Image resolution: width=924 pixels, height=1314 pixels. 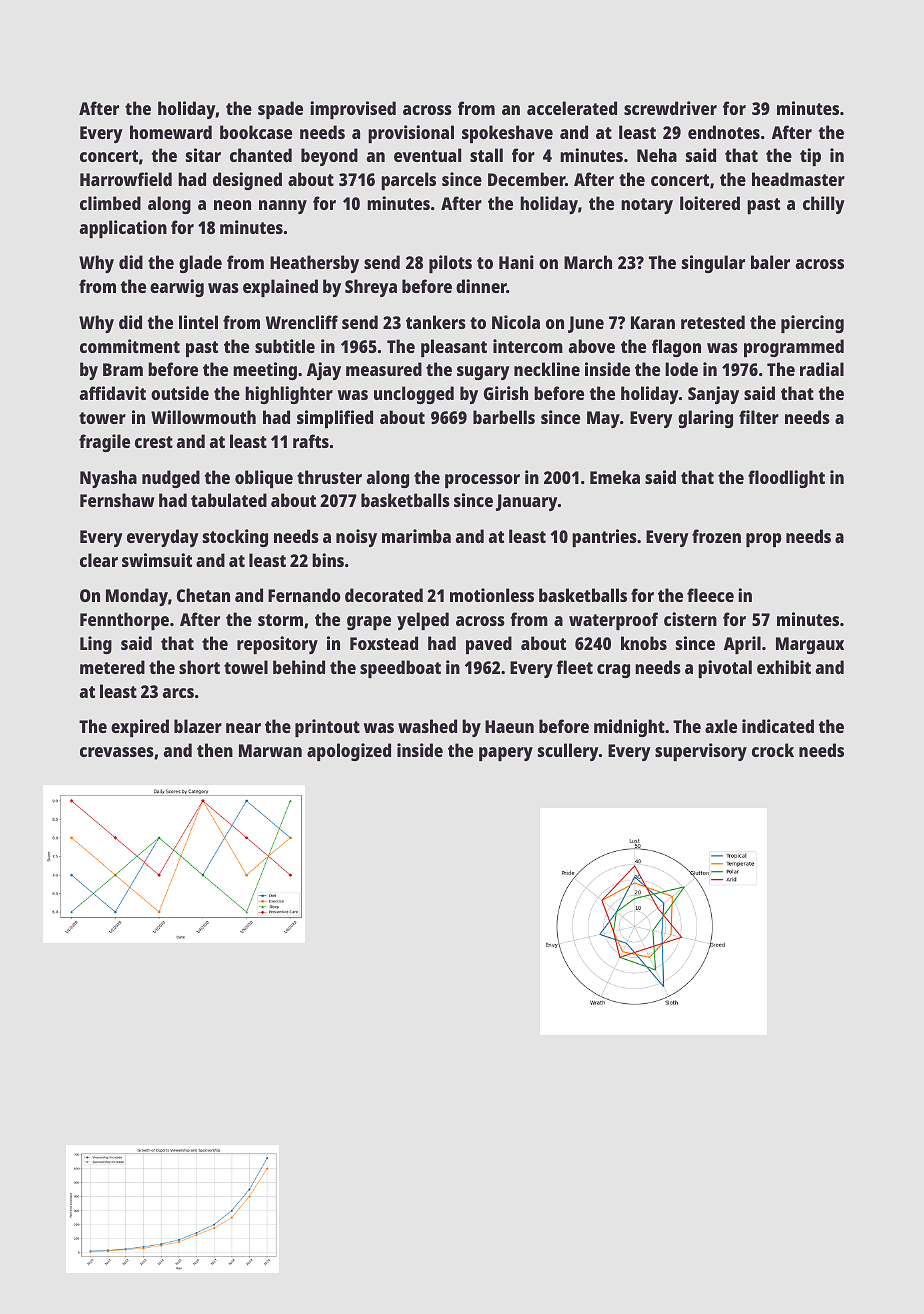 I want to click on Wrencliff, so click(x=302, y=322).
